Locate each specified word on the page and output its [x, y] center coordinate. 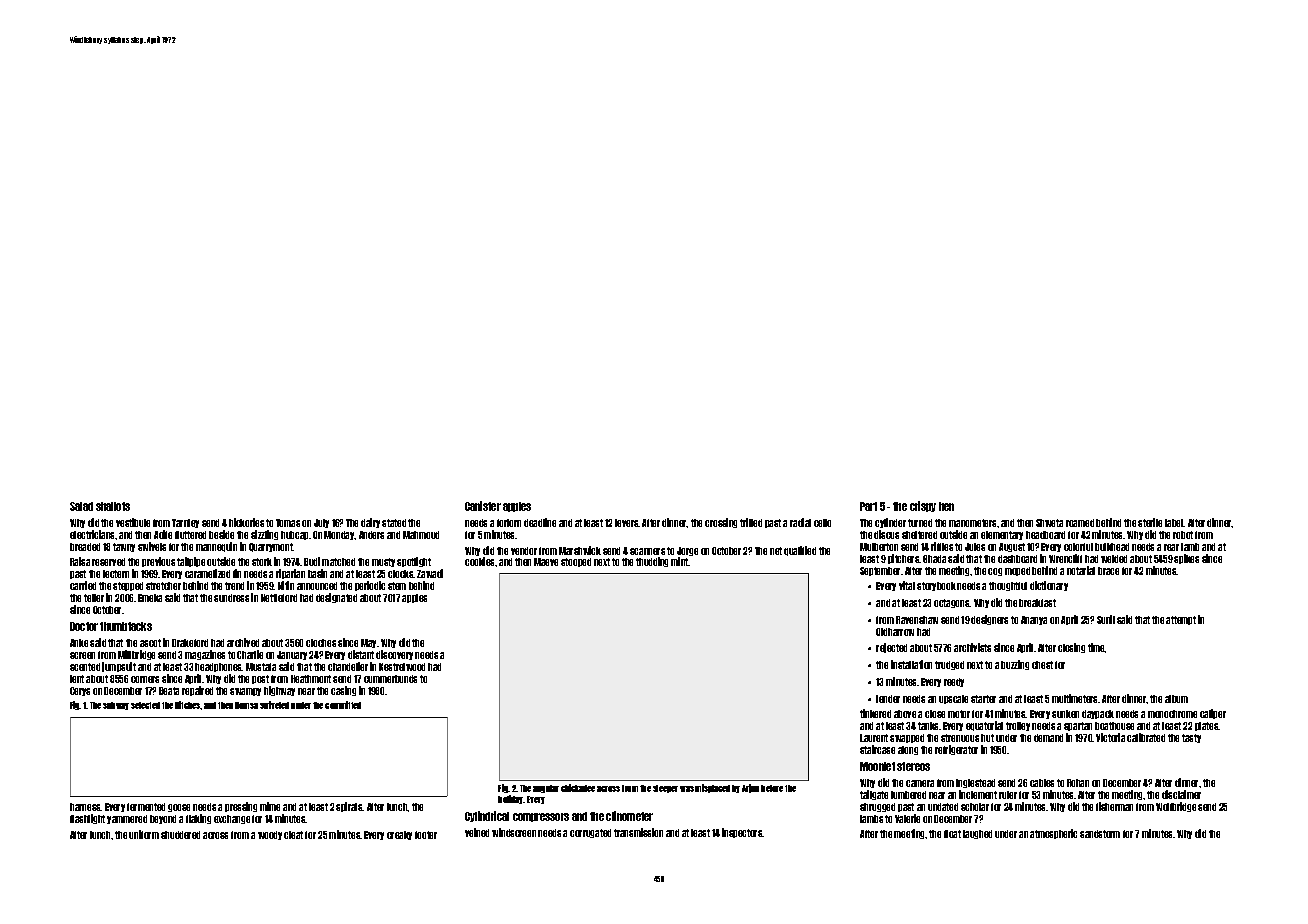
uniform [144, 834]
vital [907, 585]
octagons [952, 603]
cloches [321, 643]
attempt [1181, 620]
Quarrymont [271, 547]
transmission [638, 832]
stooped [576, 562]
